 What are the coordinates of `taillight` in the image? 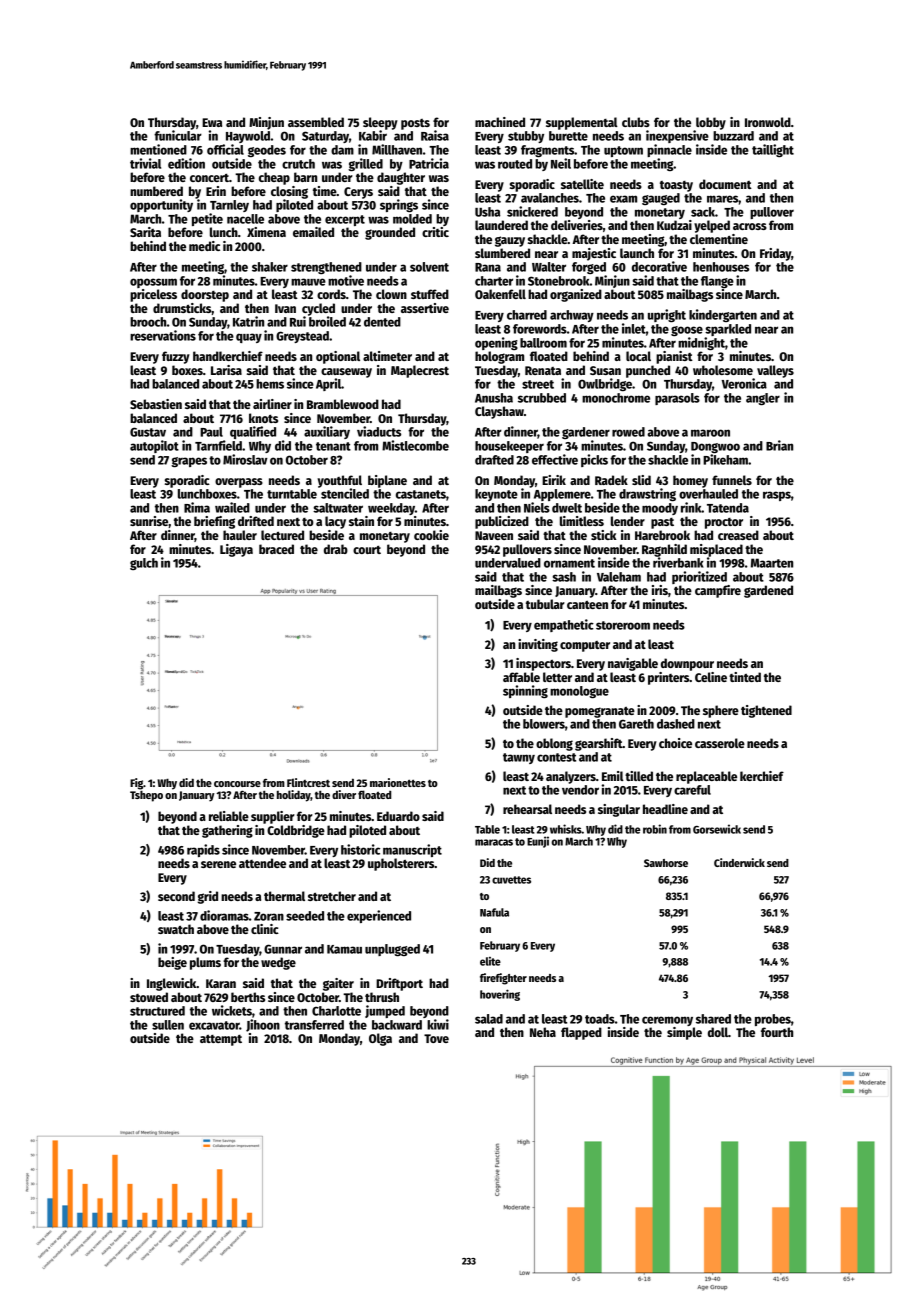 It's located at (773, 150).
